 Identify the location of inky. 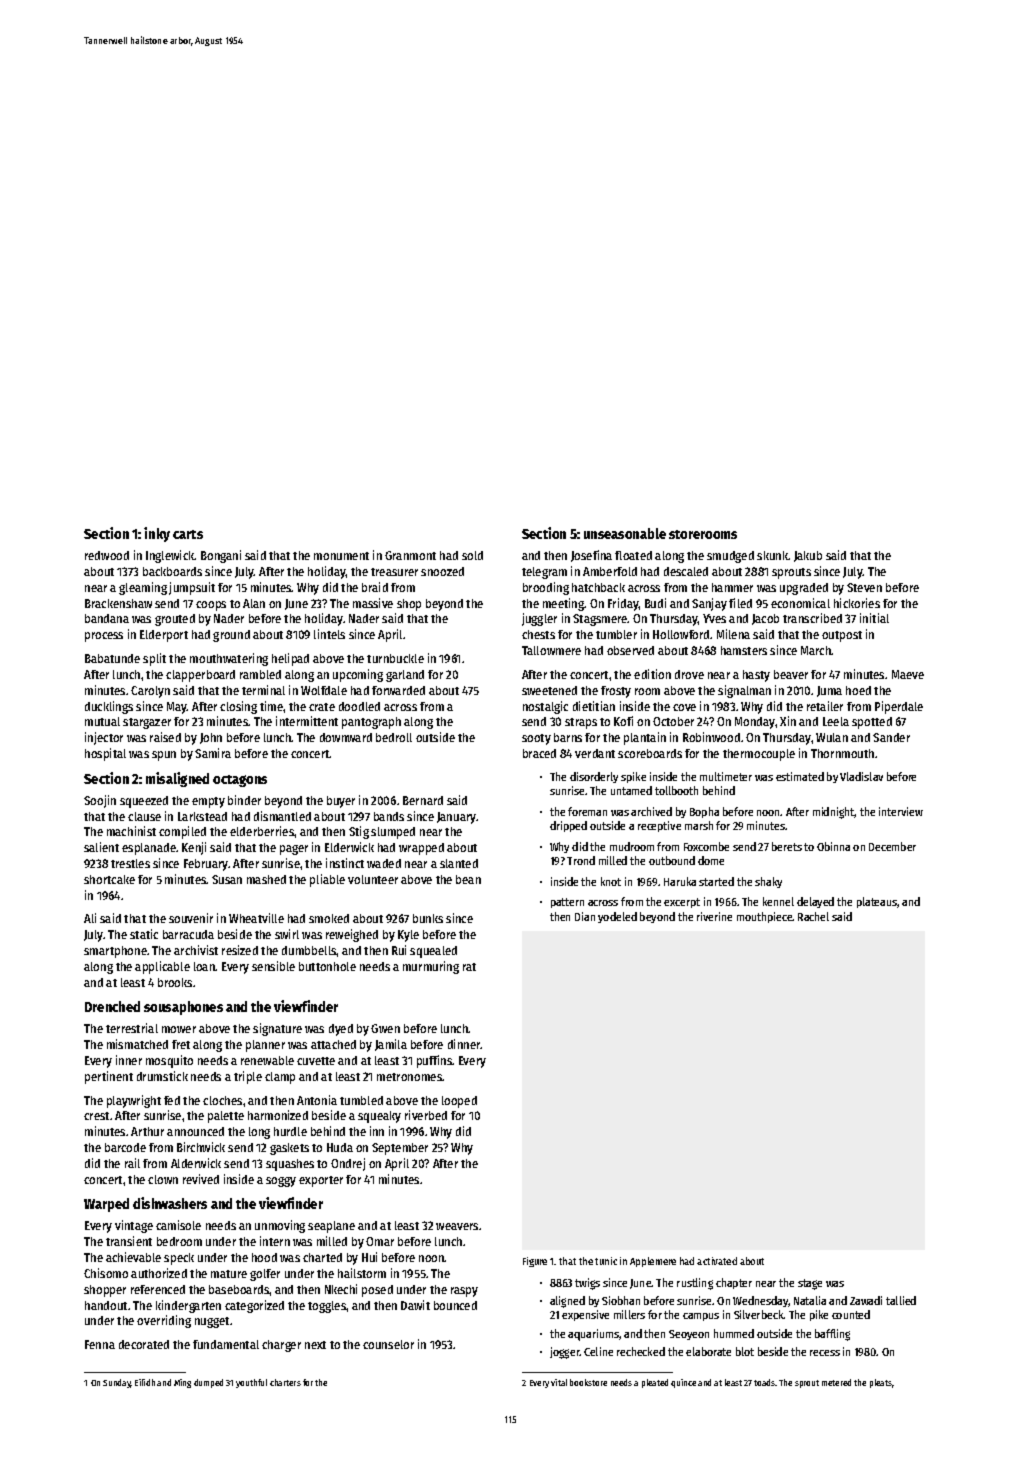
(157, 534).
